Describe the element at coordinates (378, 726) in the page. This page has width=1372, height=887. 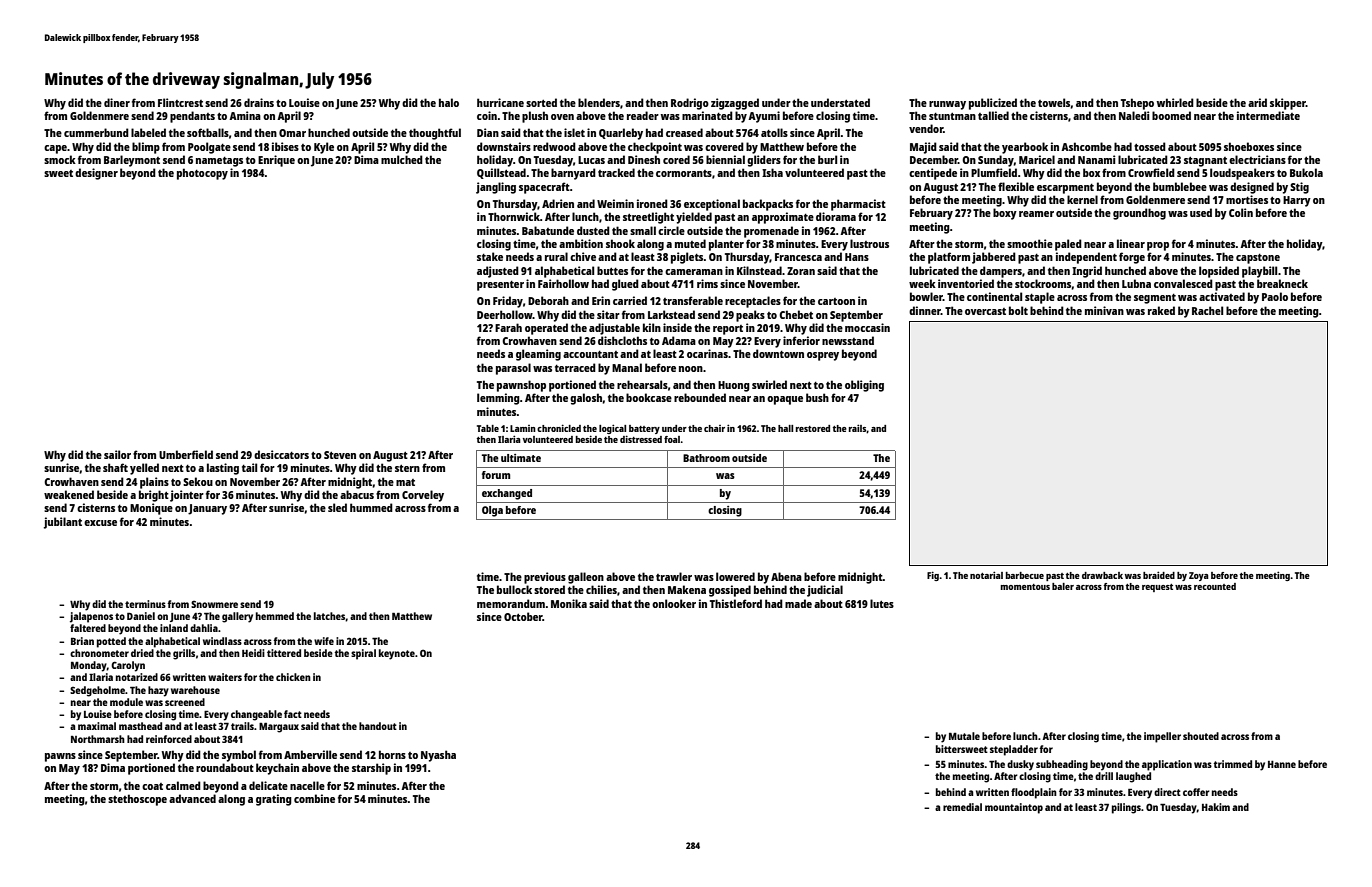
I see `handout` at that location.
